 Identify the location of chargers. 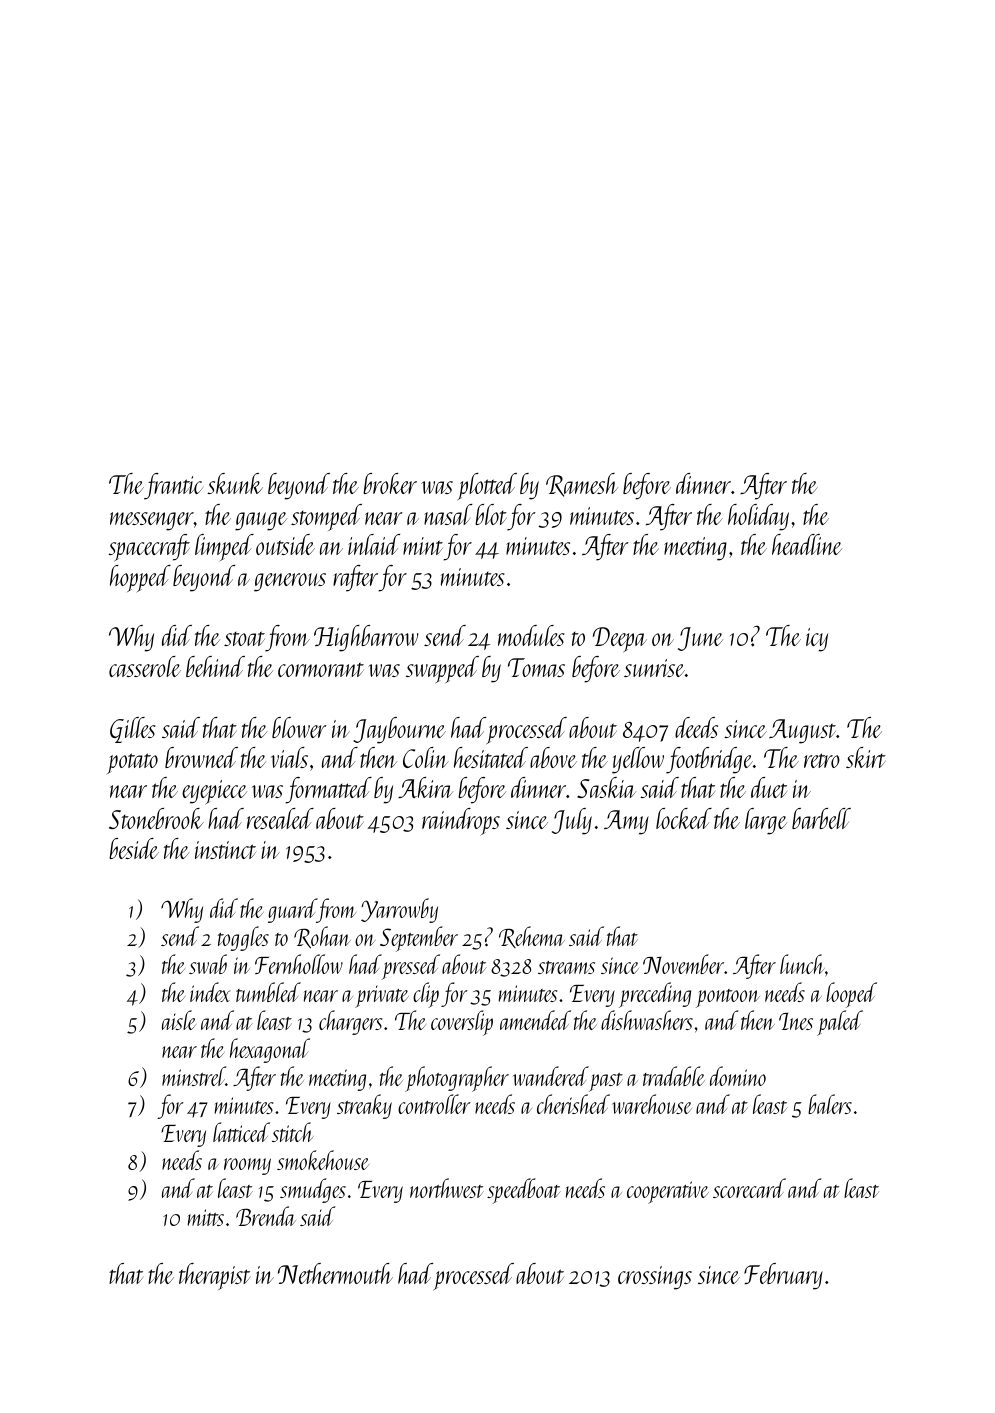
(350, 1022).
